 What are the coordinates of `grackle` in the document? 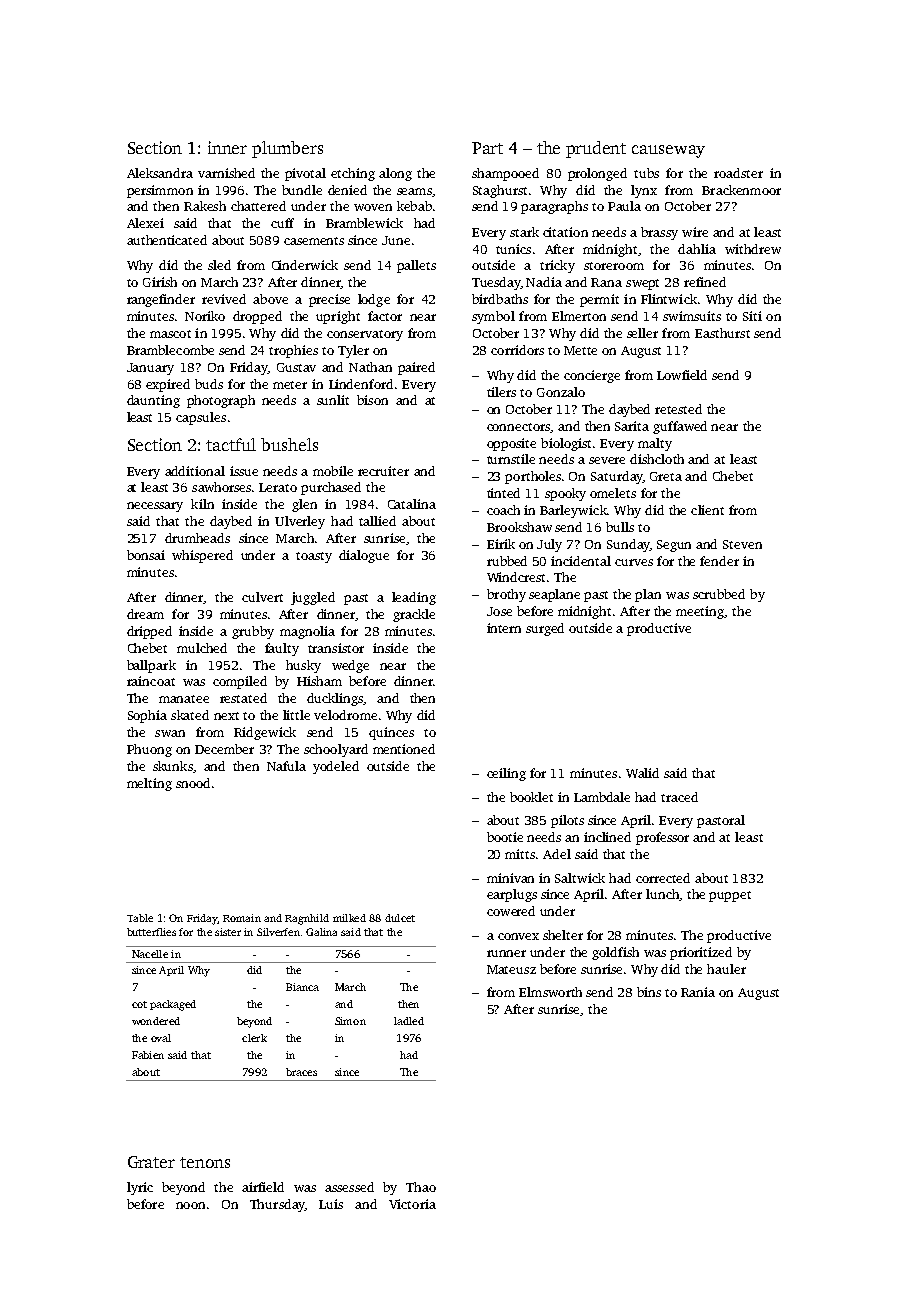 It's located at (414, 615).
